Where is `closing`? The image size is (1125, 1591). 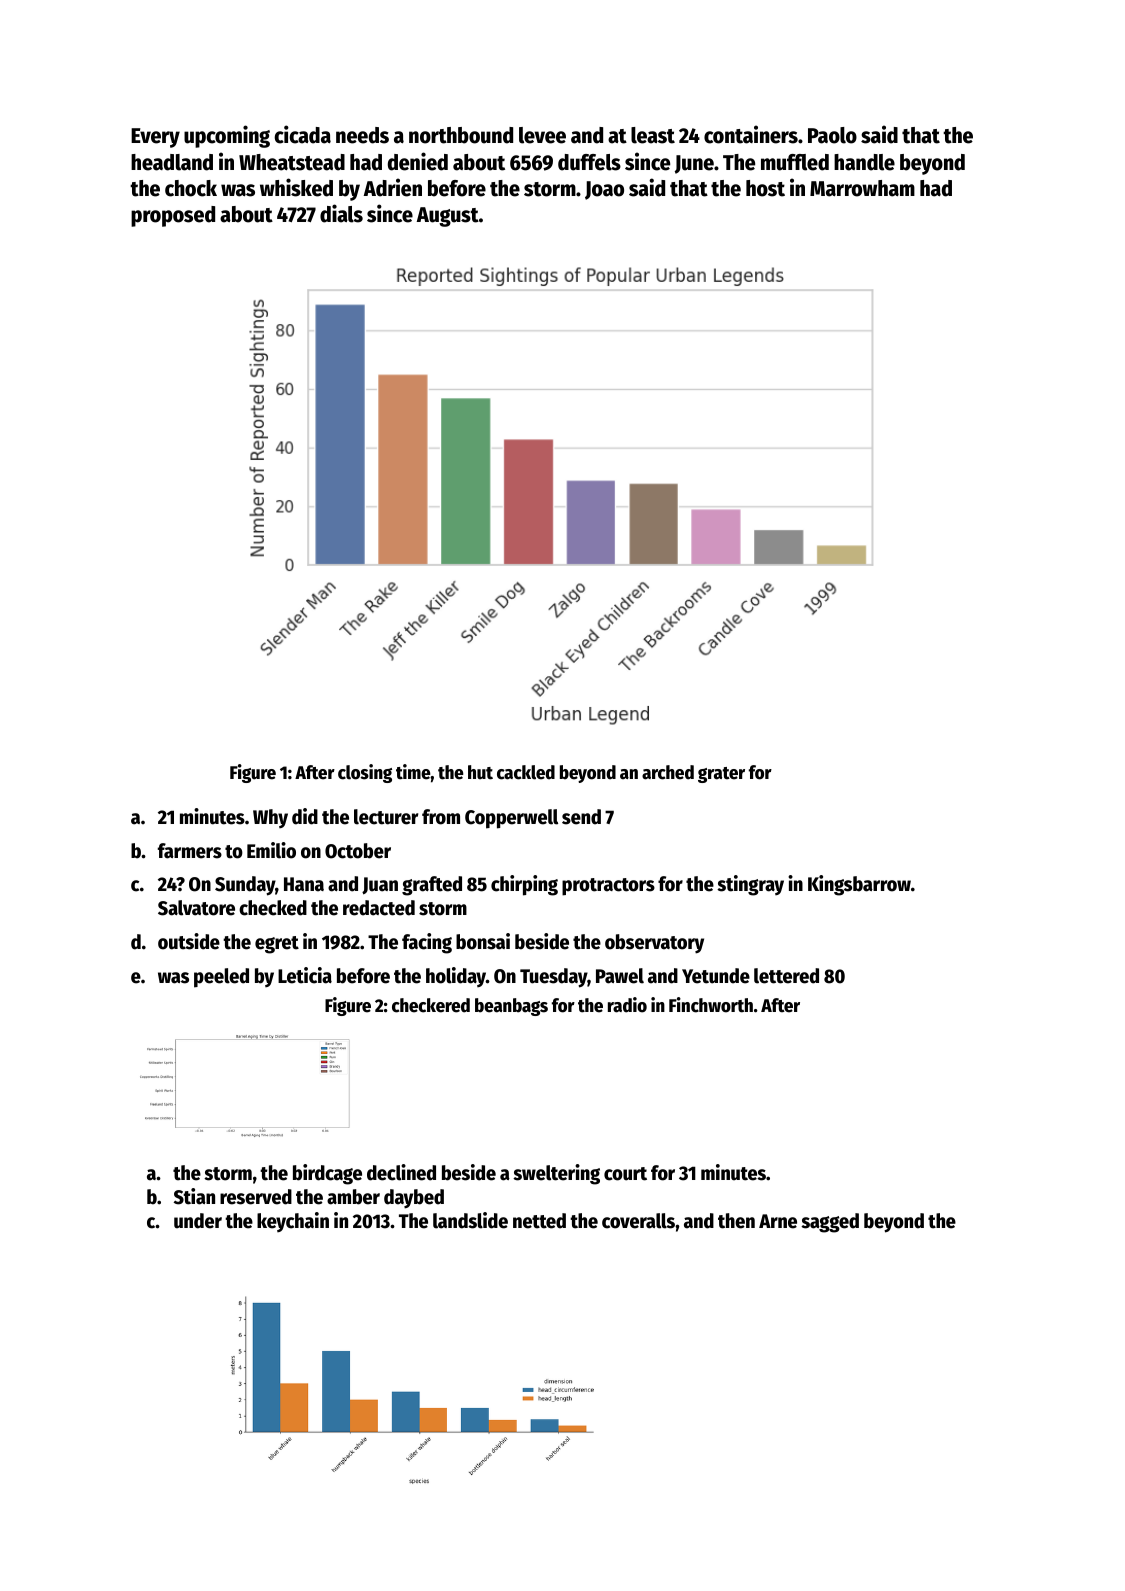 closing is located at coordinates (365, 773).
